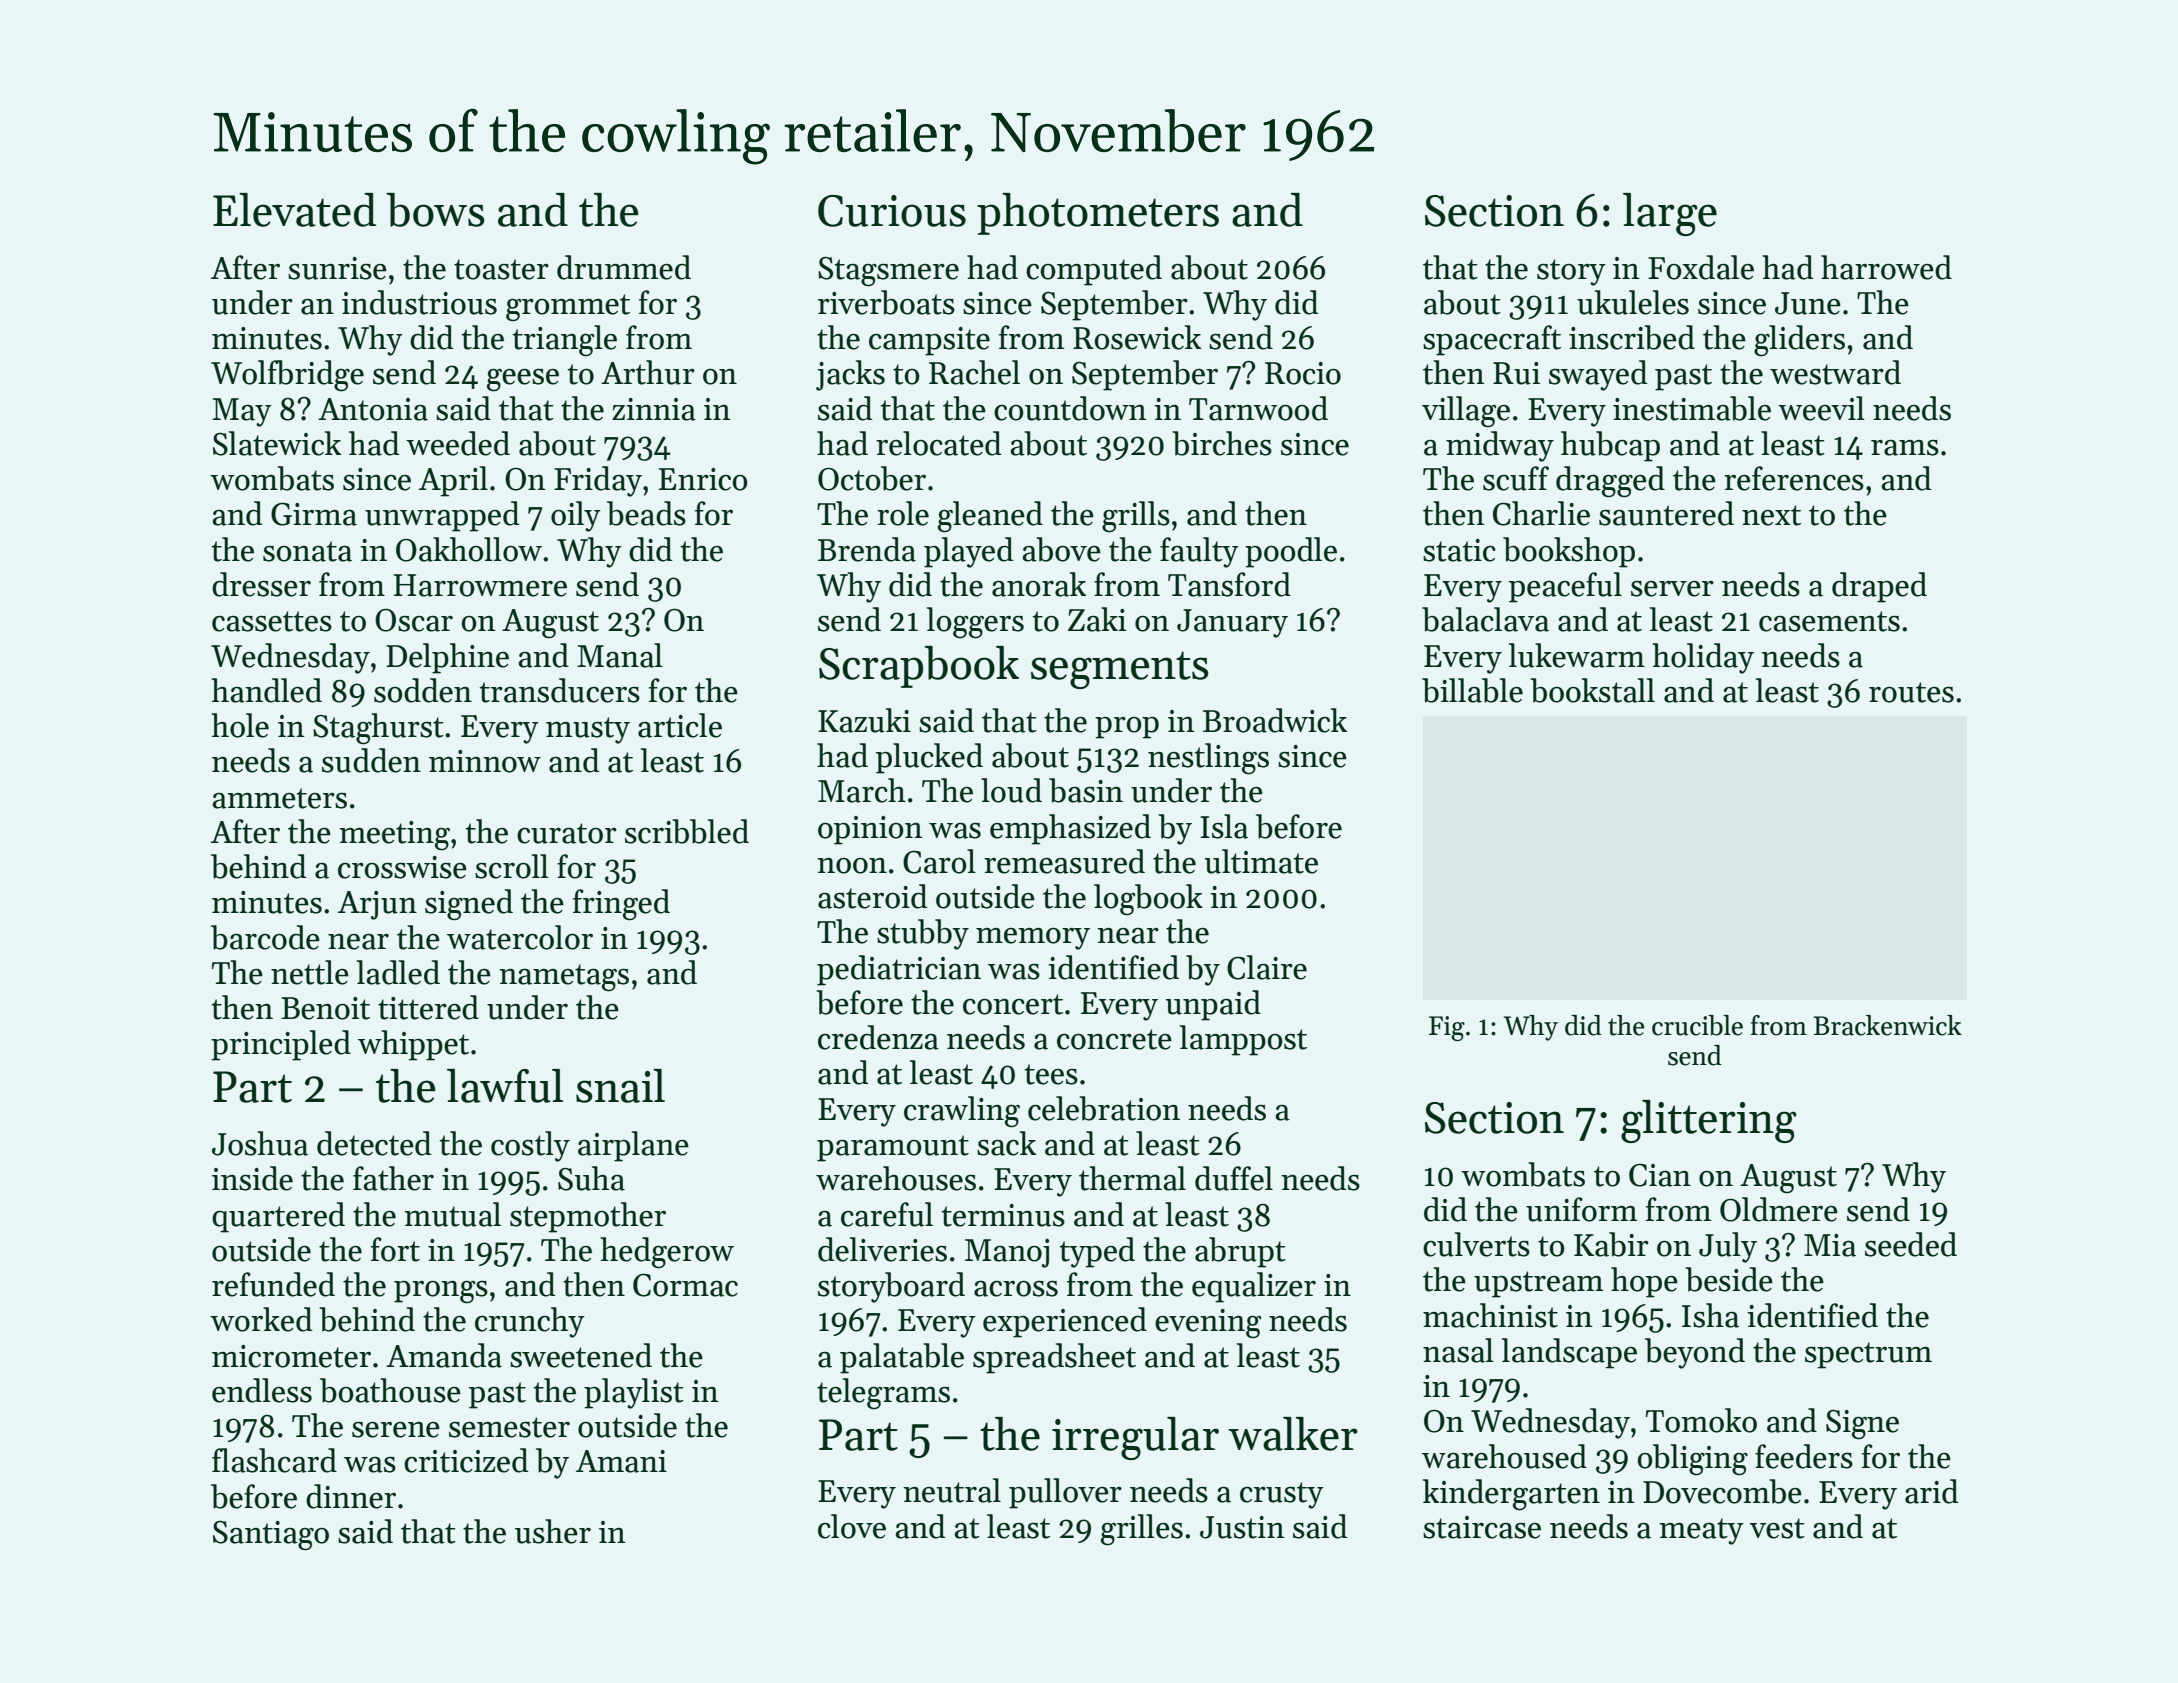  I want to click on grills, so click(1136, 517).
